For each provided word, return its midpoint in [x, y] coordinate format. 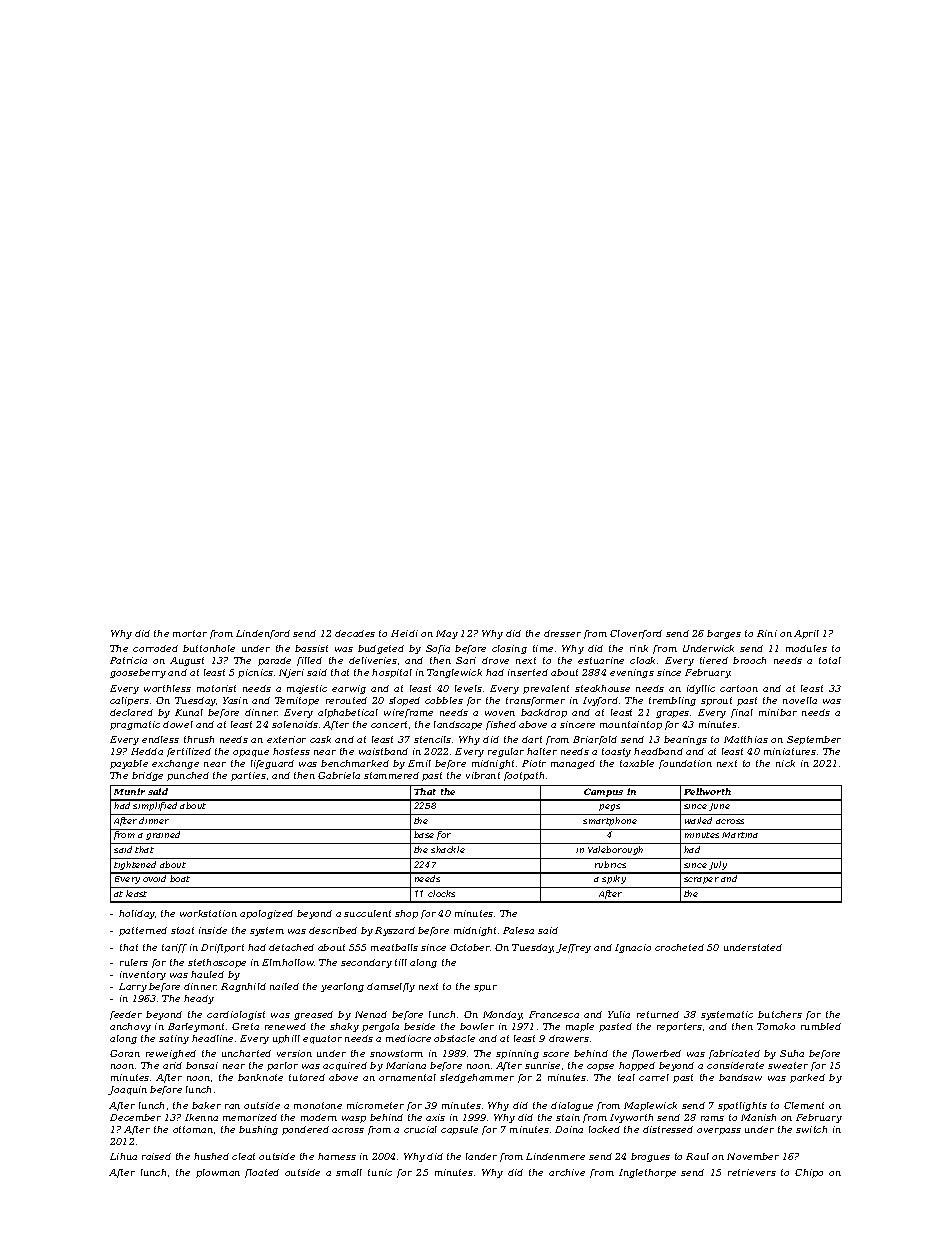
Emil [419, 763]
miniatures [790, 751]
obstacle [454, 1038]
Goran [125, 1053]
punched [188, 776]
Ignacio [633, 948]
